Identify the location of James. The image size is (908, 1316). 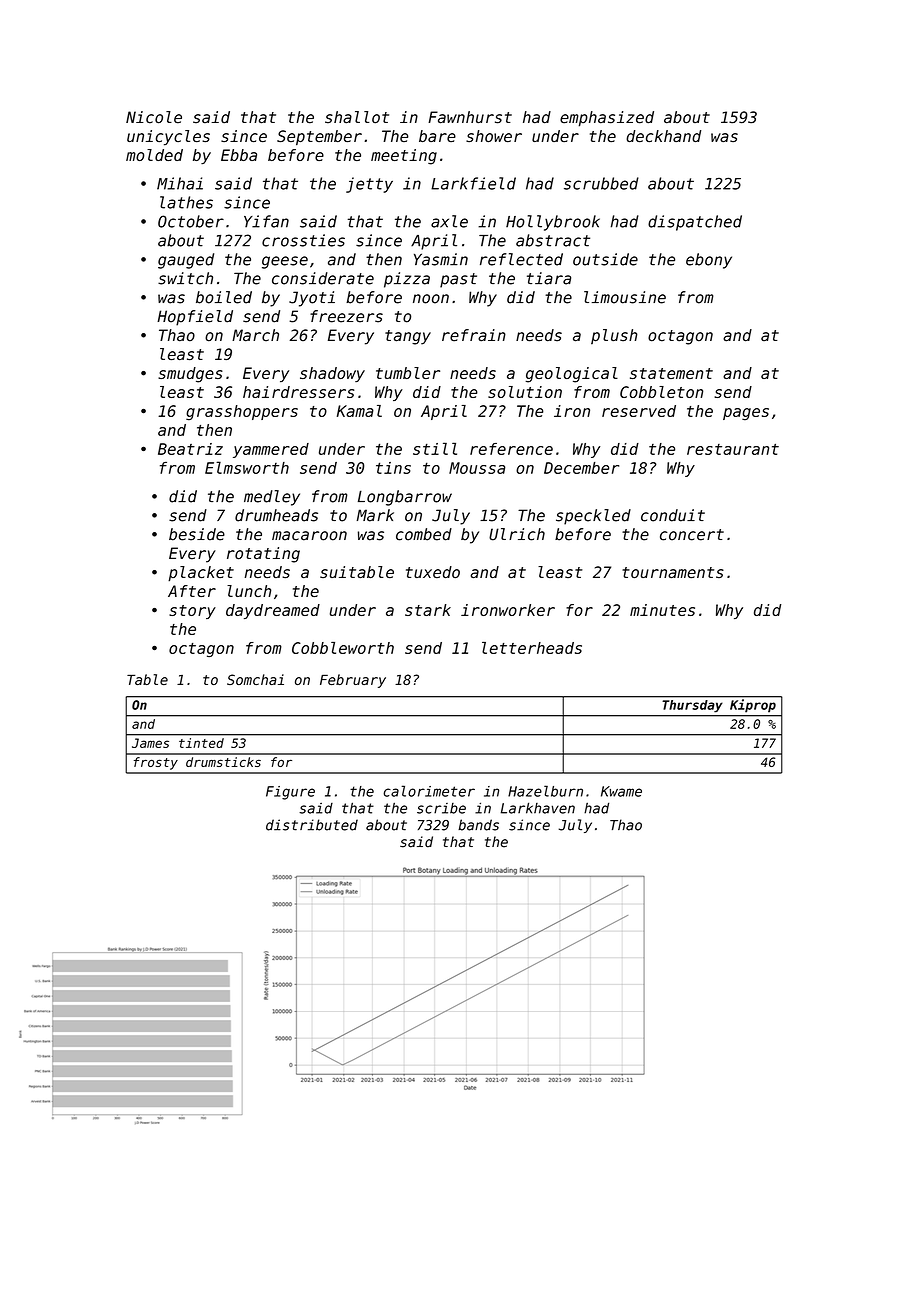
(150, 743).
